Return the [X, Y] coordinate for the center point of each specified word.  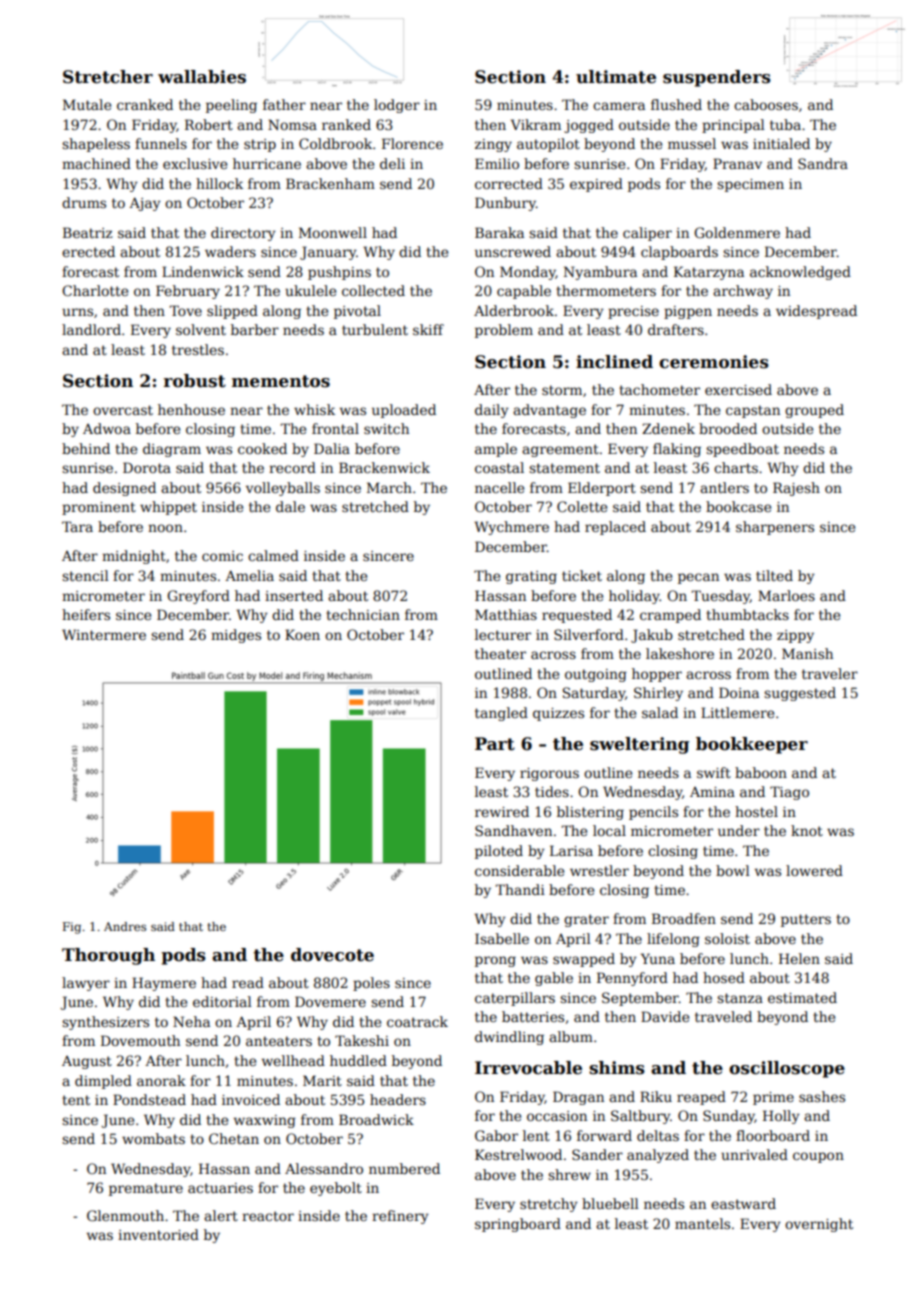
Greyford [198, 597]
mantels [702, 1223]
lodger [397, 106]
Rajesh [796, 489]
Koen [302, 634]
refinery [400, 1217]
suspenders [717, 78]
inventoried [158, 1234]
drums [84, 202]
